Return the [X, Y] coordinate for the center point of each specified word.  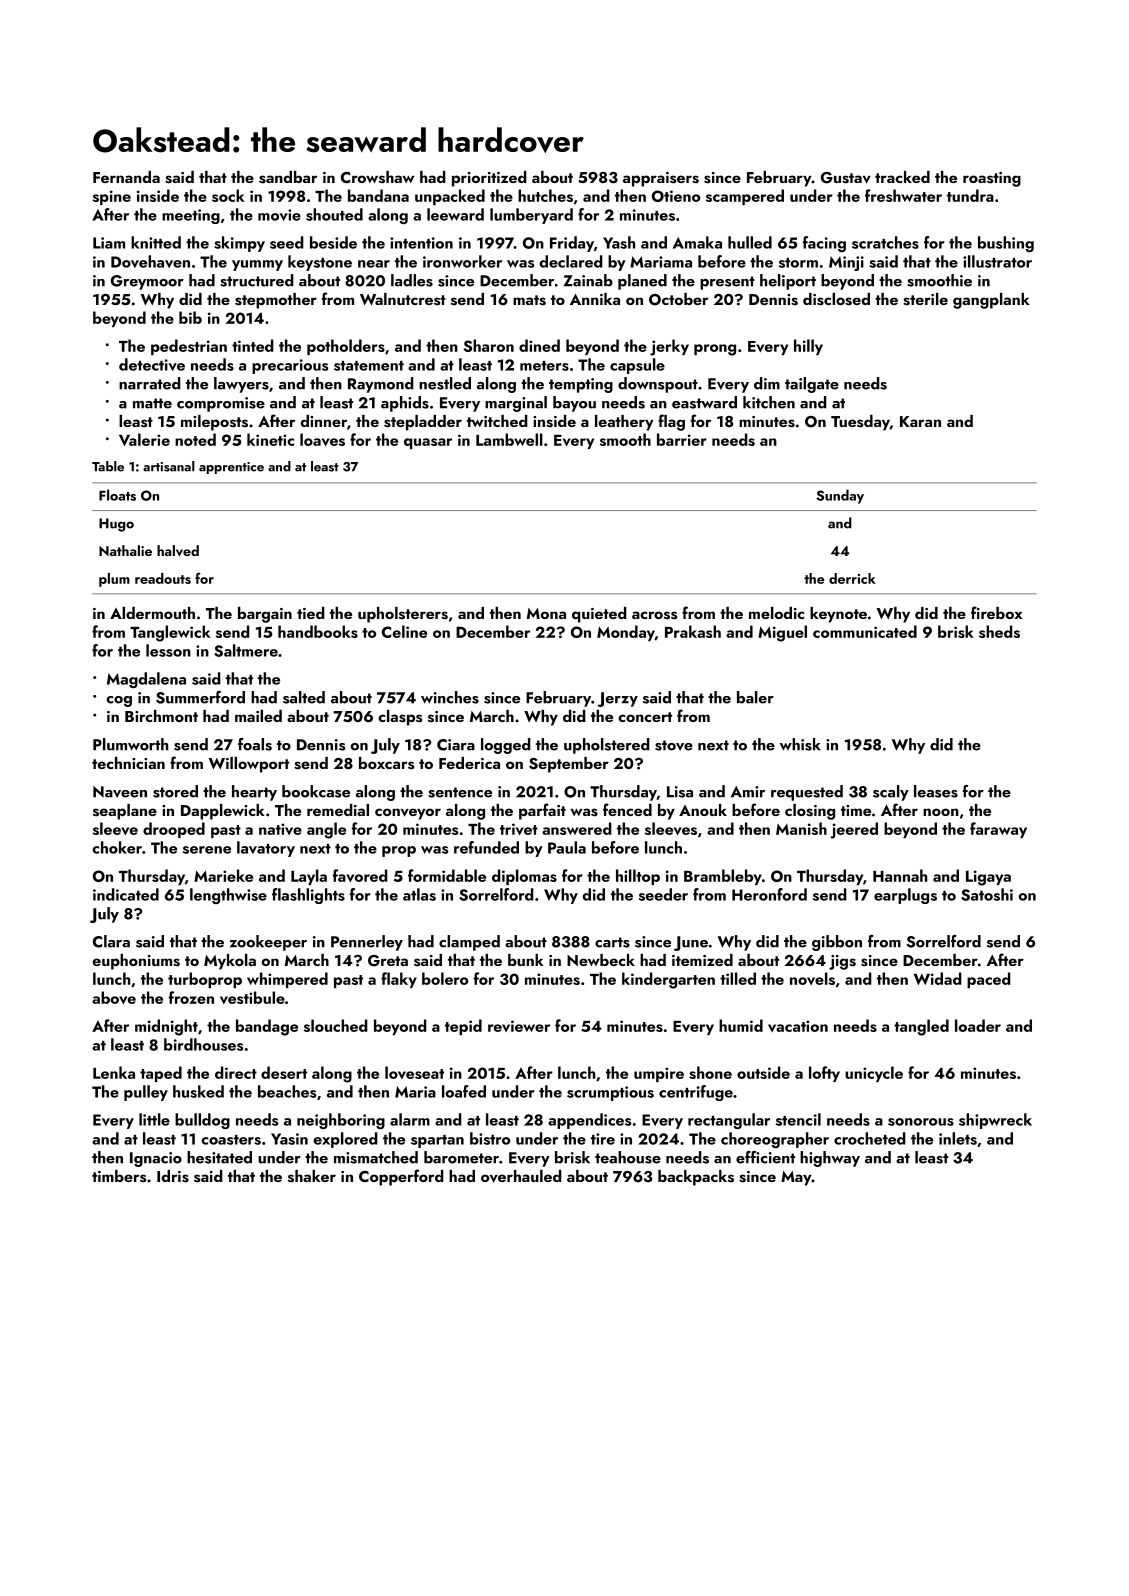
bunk [526, 960]
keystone [320, 263]
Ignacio [156, 1159]
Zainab [588, 280]
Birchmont [161, 716]
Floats [117, 495]
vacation [798, 1026]
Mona [546, 613]
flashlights [308, 896]
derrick [852, 578]
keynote [838, 615]
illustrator [997, 261]
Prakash [693, 631]
